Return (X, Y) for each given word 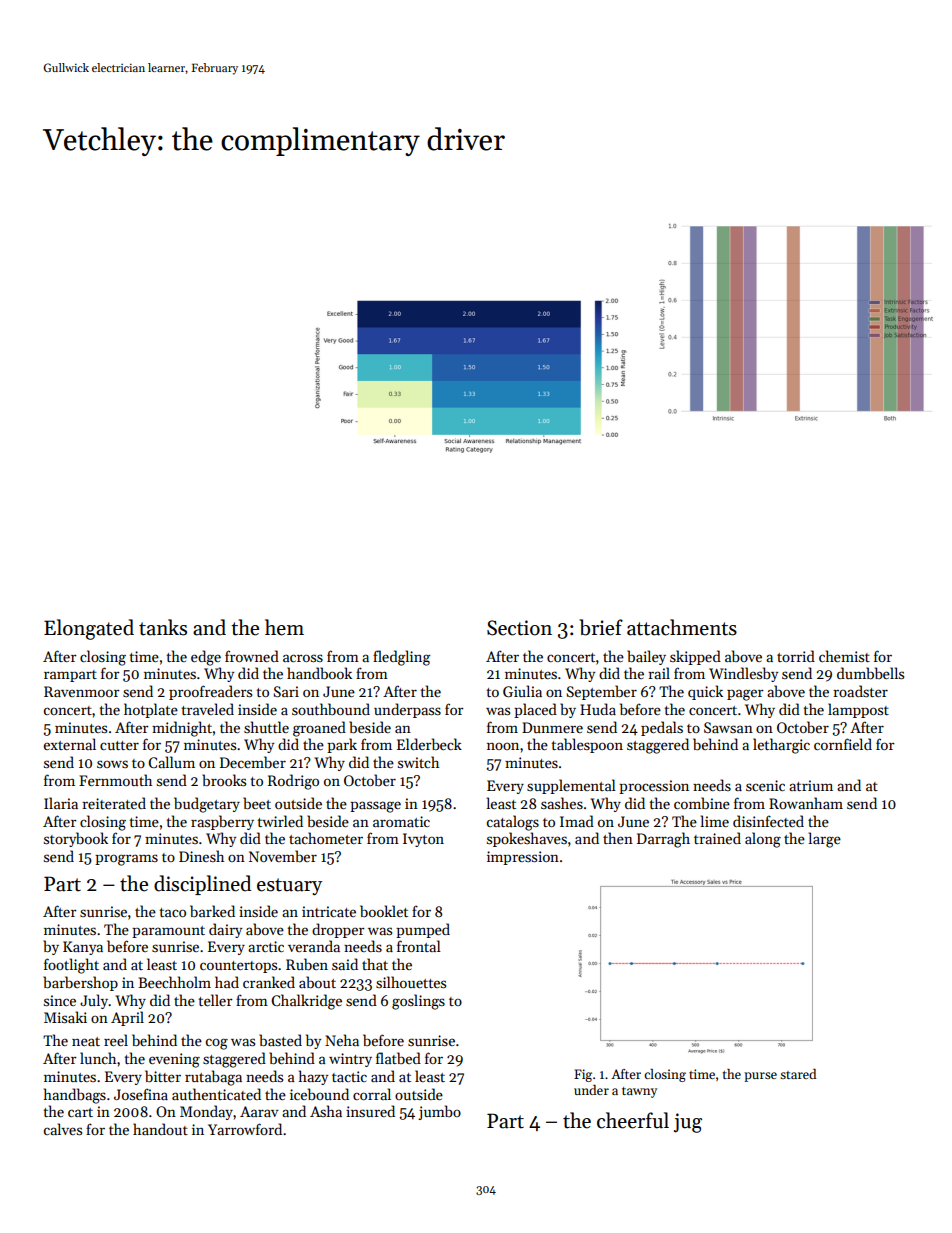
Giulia (522, 691)
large (825, 840)
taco (173, 912)
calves (63, 1129)
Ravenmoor (81, 691)
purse (760, 1077)
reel (116, 1040)
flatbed (398, 1058)
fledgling (401, 658)
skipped (695, 657)
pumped (423, 930)
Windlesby (743, 674)
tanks (163, 627)
